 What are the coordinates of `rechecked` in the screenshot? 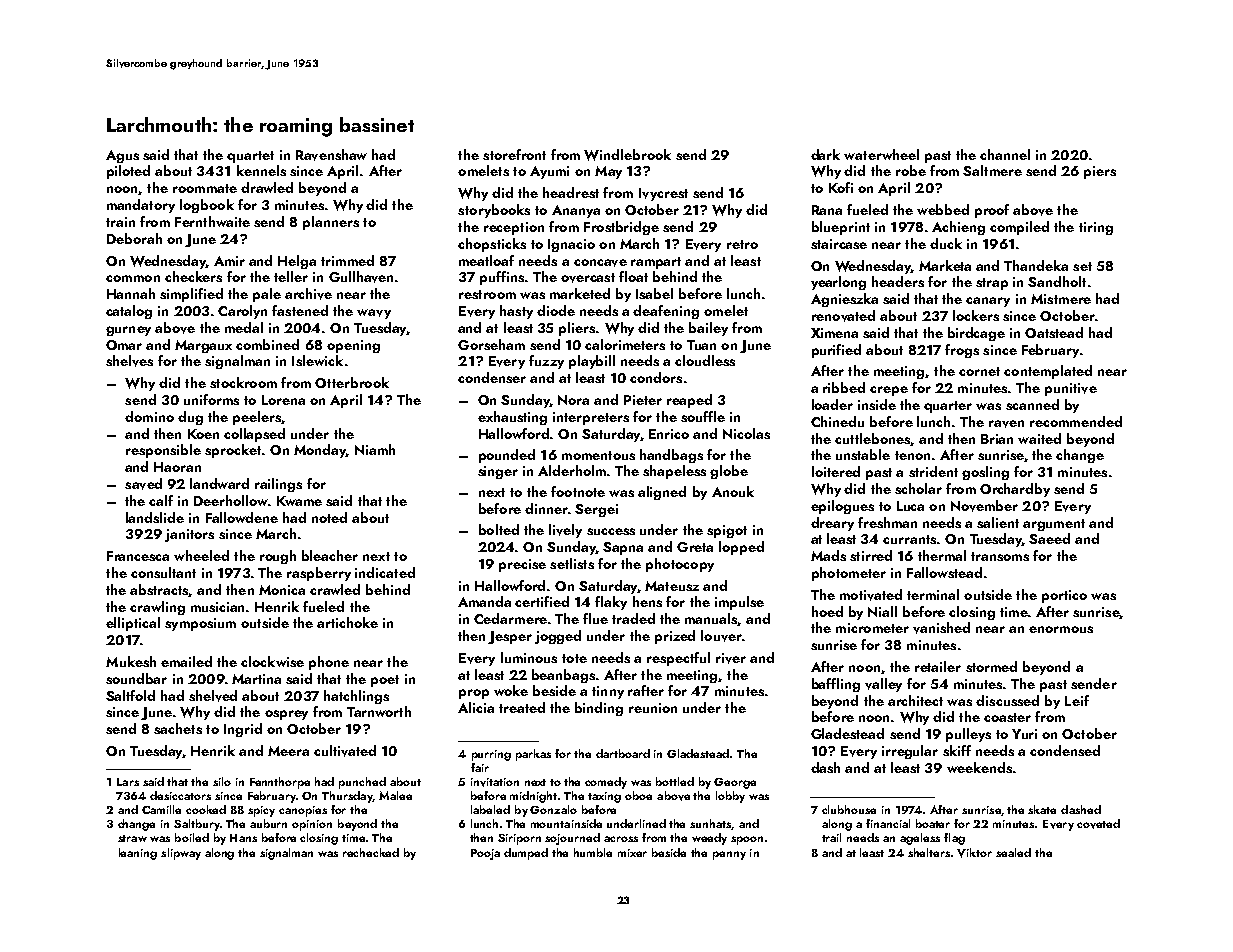 It's located at (371, 852).
